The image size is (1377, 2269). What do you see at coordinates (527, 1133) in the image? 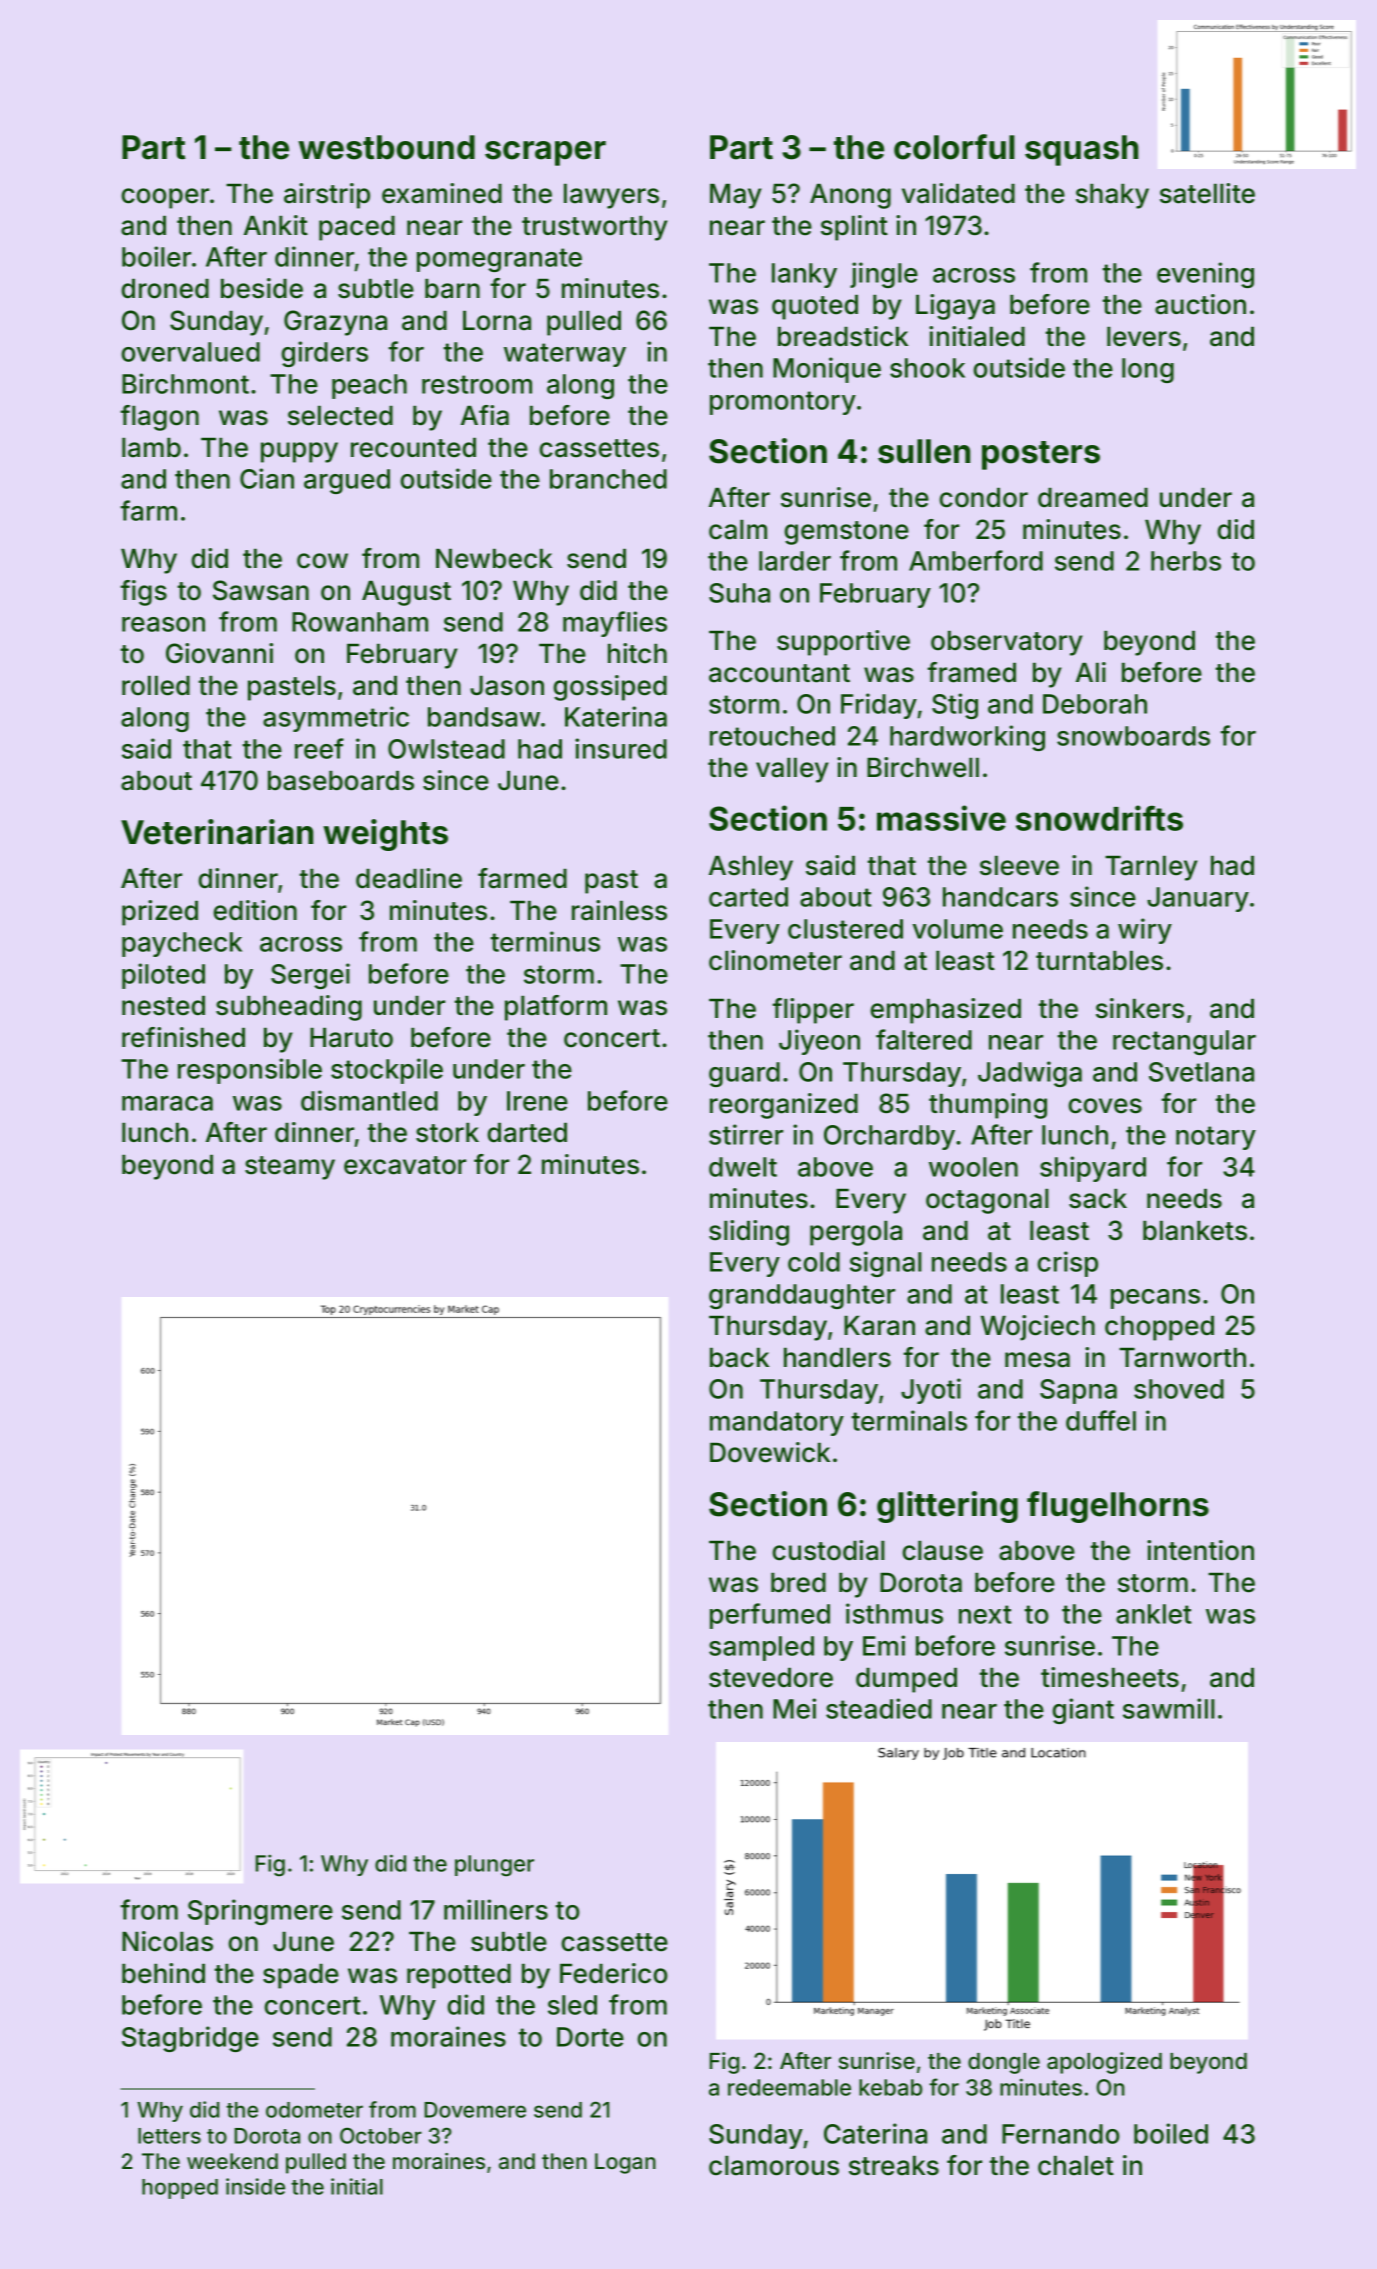
I see `darted` at bounding box center [527, 1133].
